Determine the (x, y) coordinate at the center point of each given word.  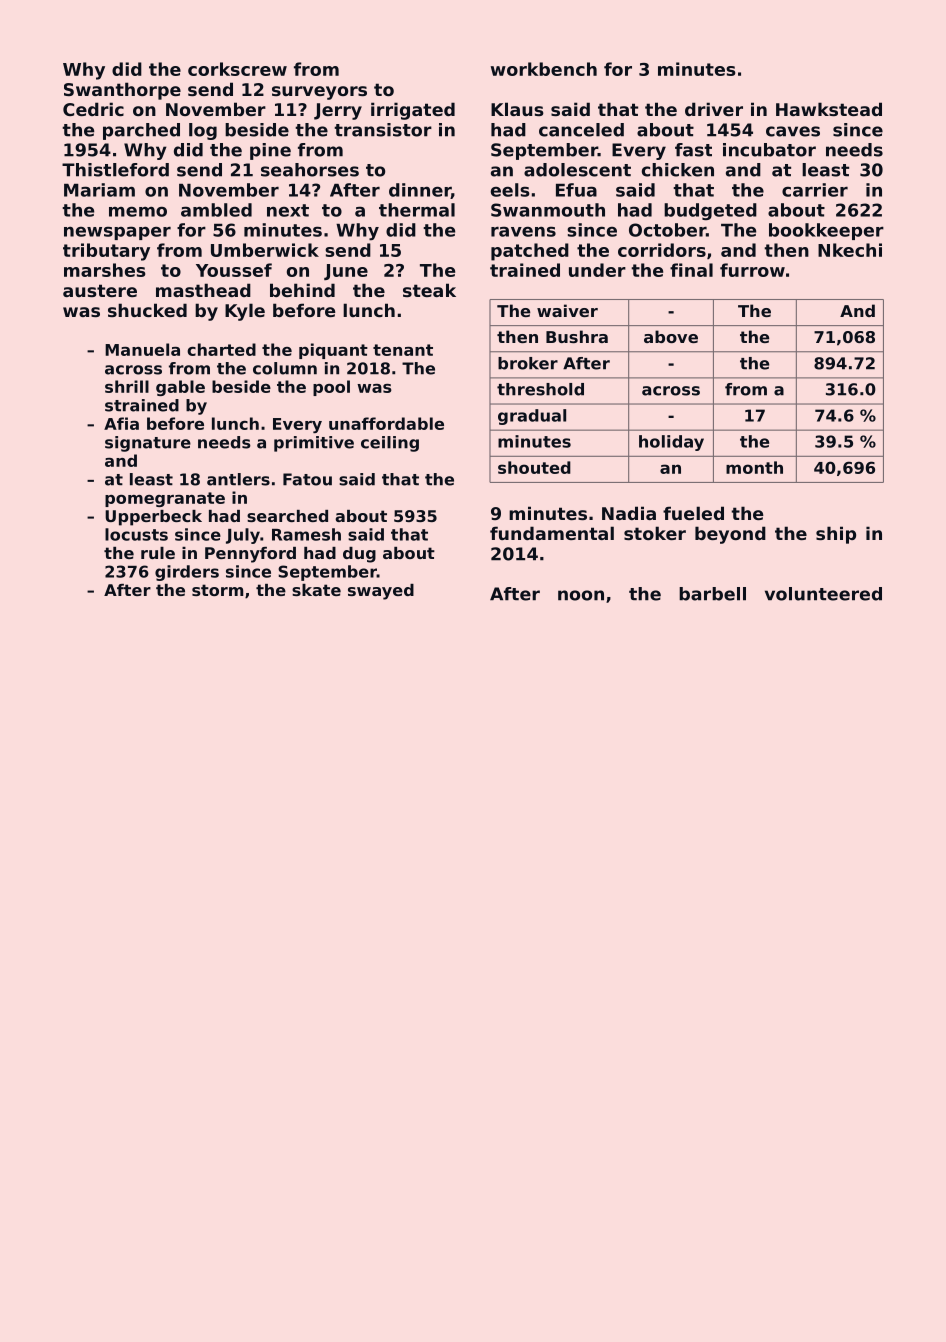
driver (714, 109)
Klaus (517, 109)
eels (510, 190)
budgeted (710, 211)
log (203, 131)
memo (138, 211)
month (754, 467)
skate (316, 590)
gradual (532, 417)
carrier (815, 190)
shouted (534, 467)
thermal (417, 210)
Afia (121, 423)
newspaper (117, 233)
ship (836, 535)
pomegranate (165, 499)
